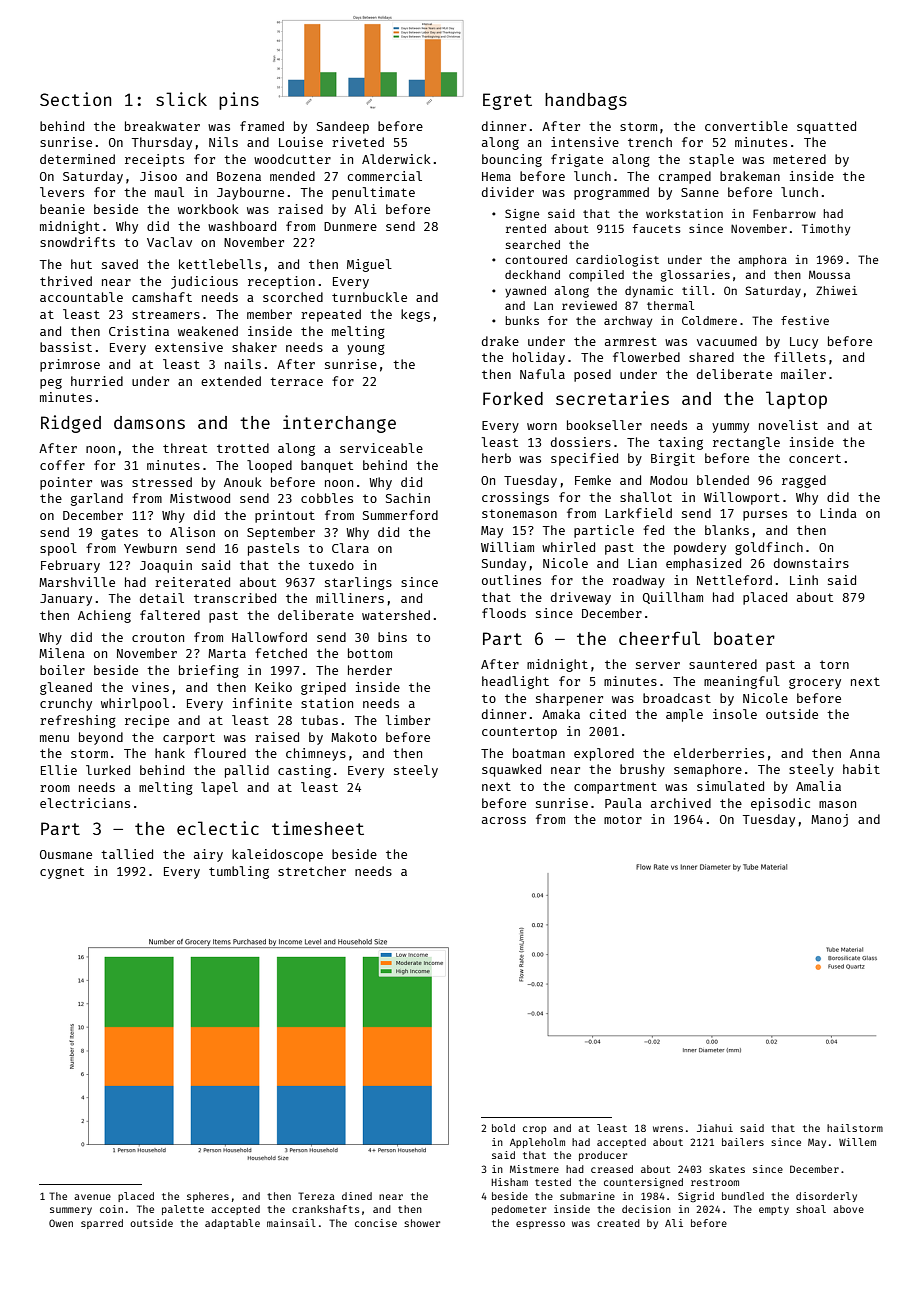  What do you see at coordinates (62, 873) in the document?
I see `cygnet` at bounding box center [62, 873].
